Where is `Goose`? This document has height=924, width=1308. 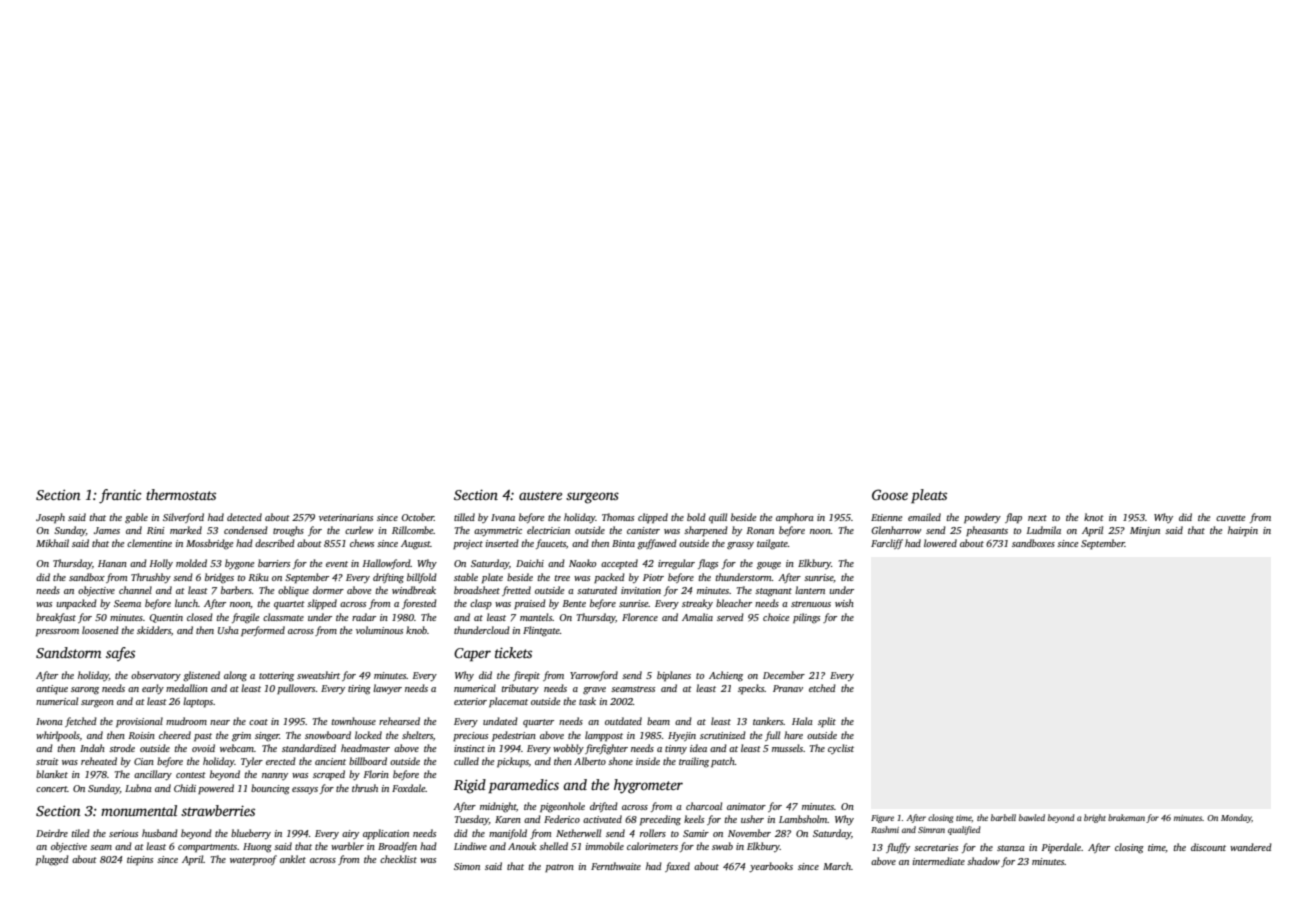
Goose is located at coordinates (890, 494).
